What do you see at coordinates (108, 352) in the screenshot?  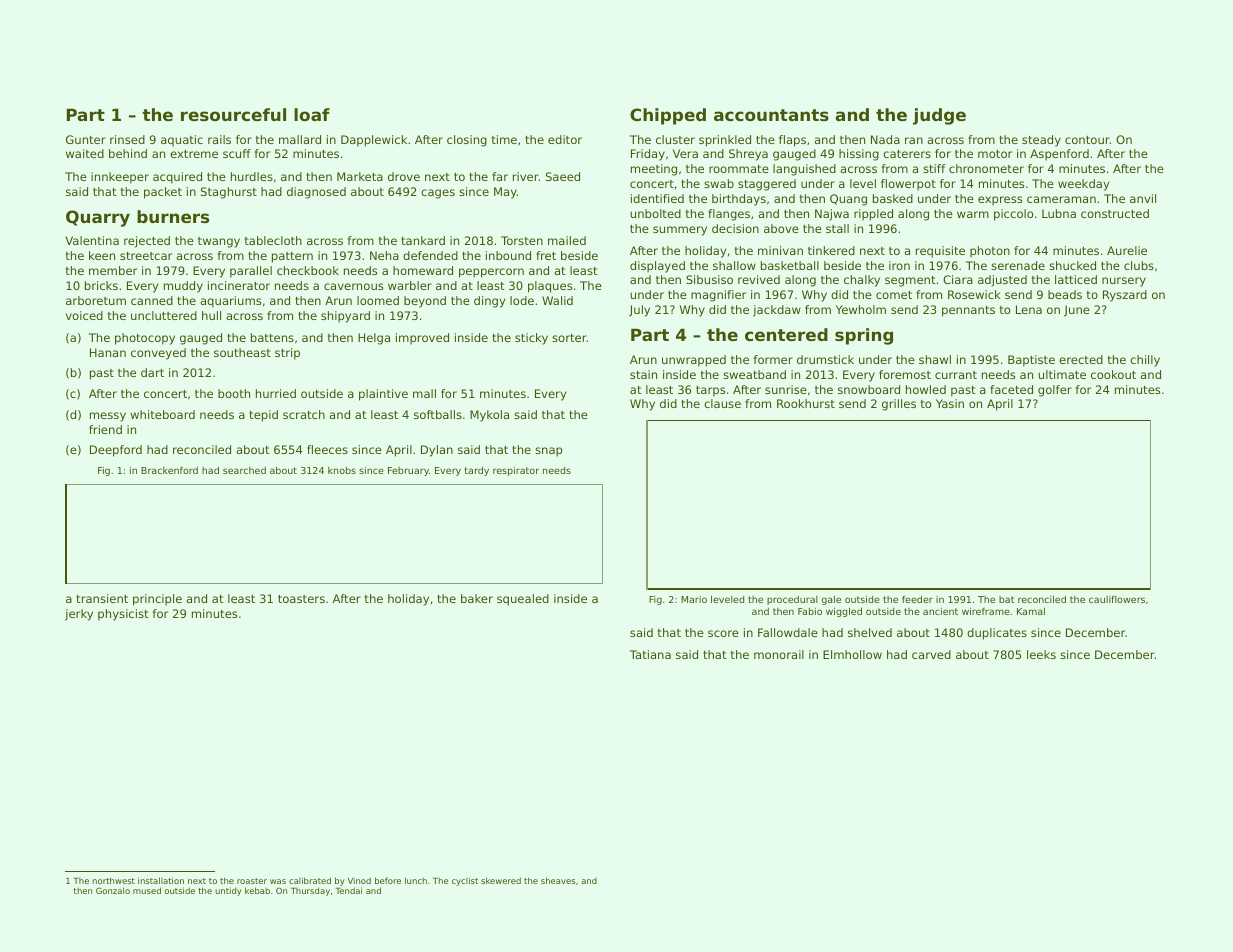 I see `Hanan` at bounding box center [108, 352].
